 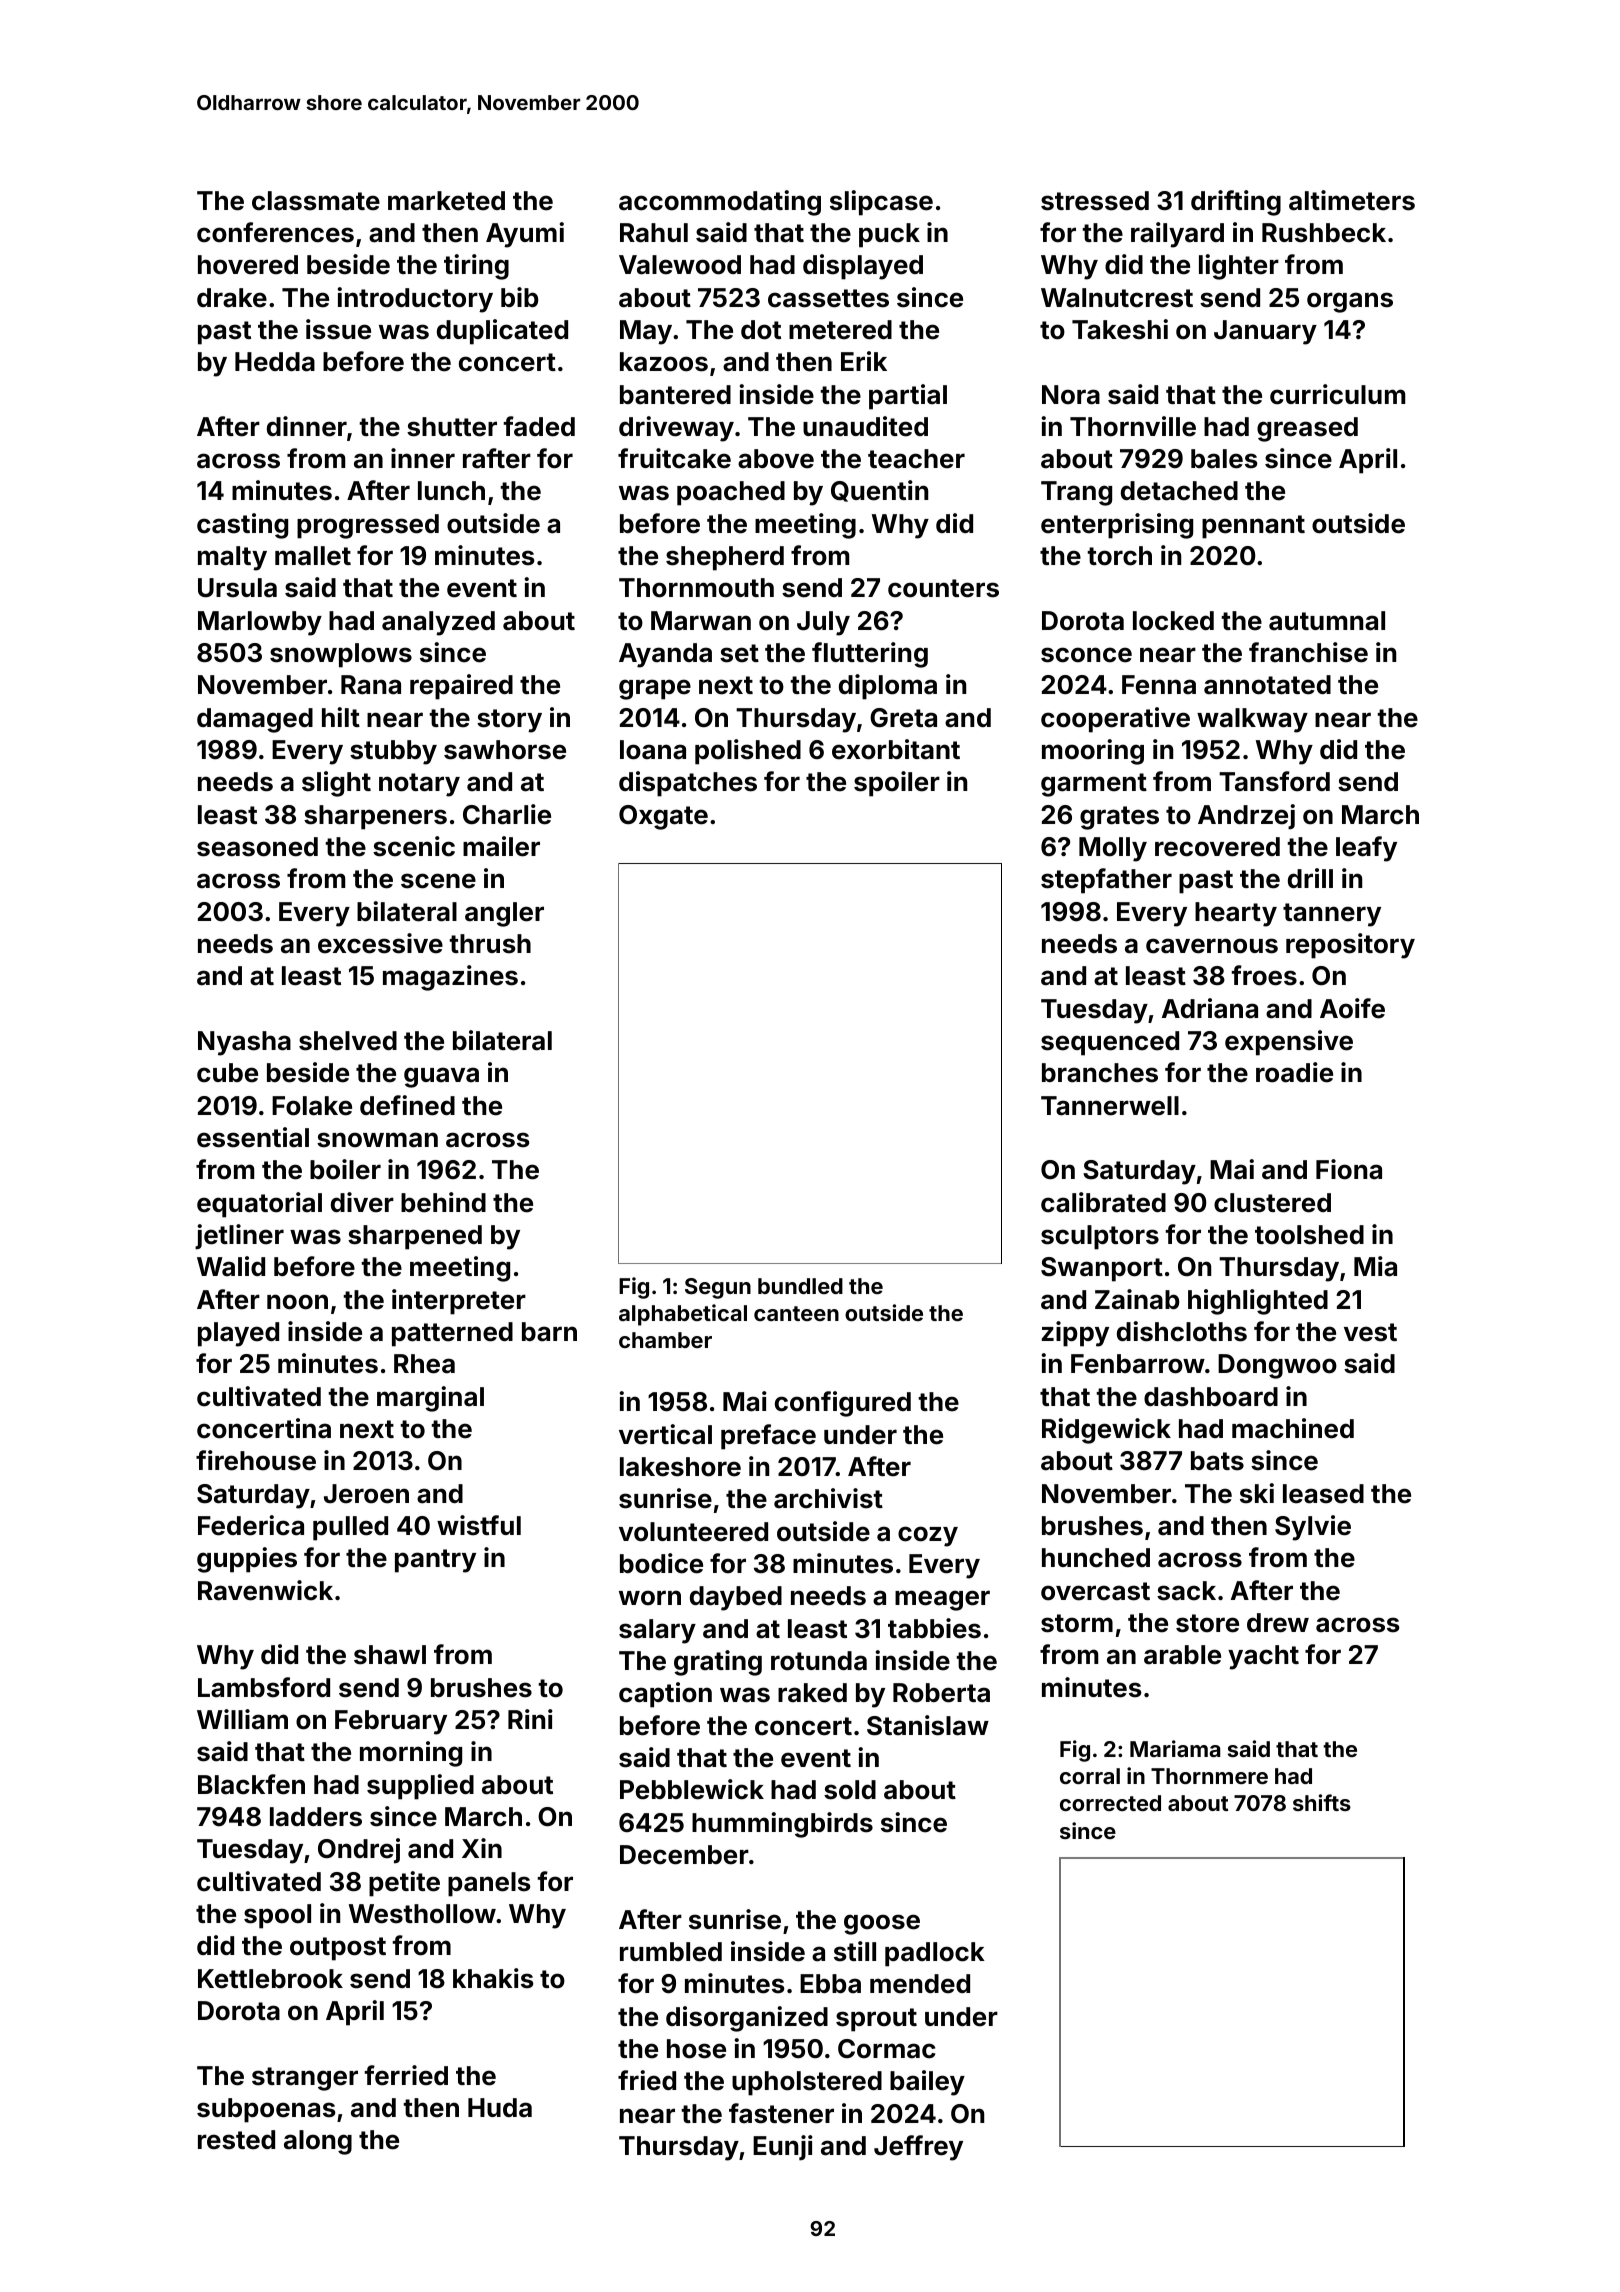 I want to click on branches, so click(x=1100, y=1073).
